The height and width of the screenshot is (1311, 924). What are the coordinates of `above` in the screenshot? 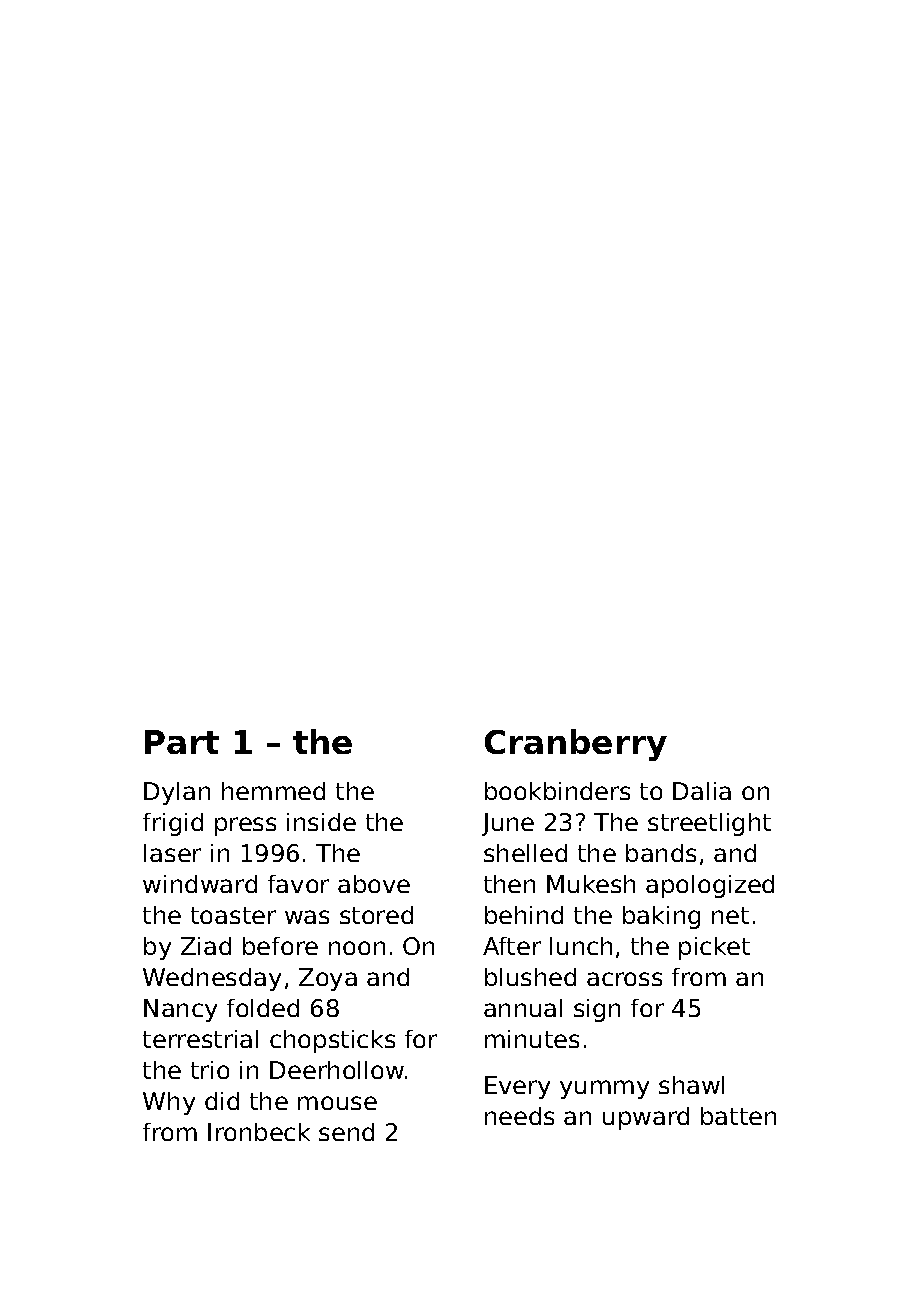 It's located at (374, 884).
